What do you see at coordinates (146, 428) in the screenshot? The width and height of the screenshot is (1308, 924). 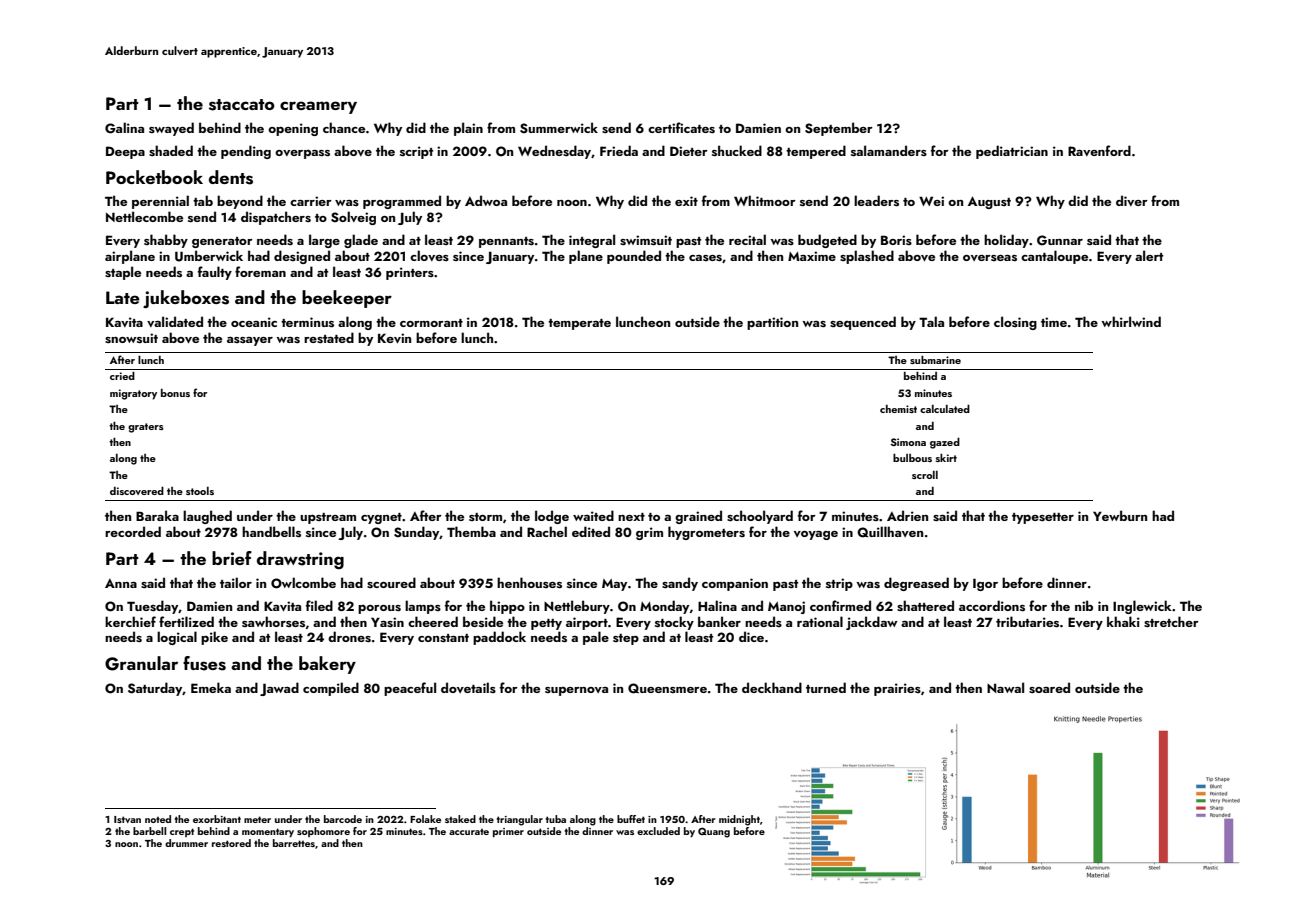 I see `graters` at bounding box center [146, 428].
